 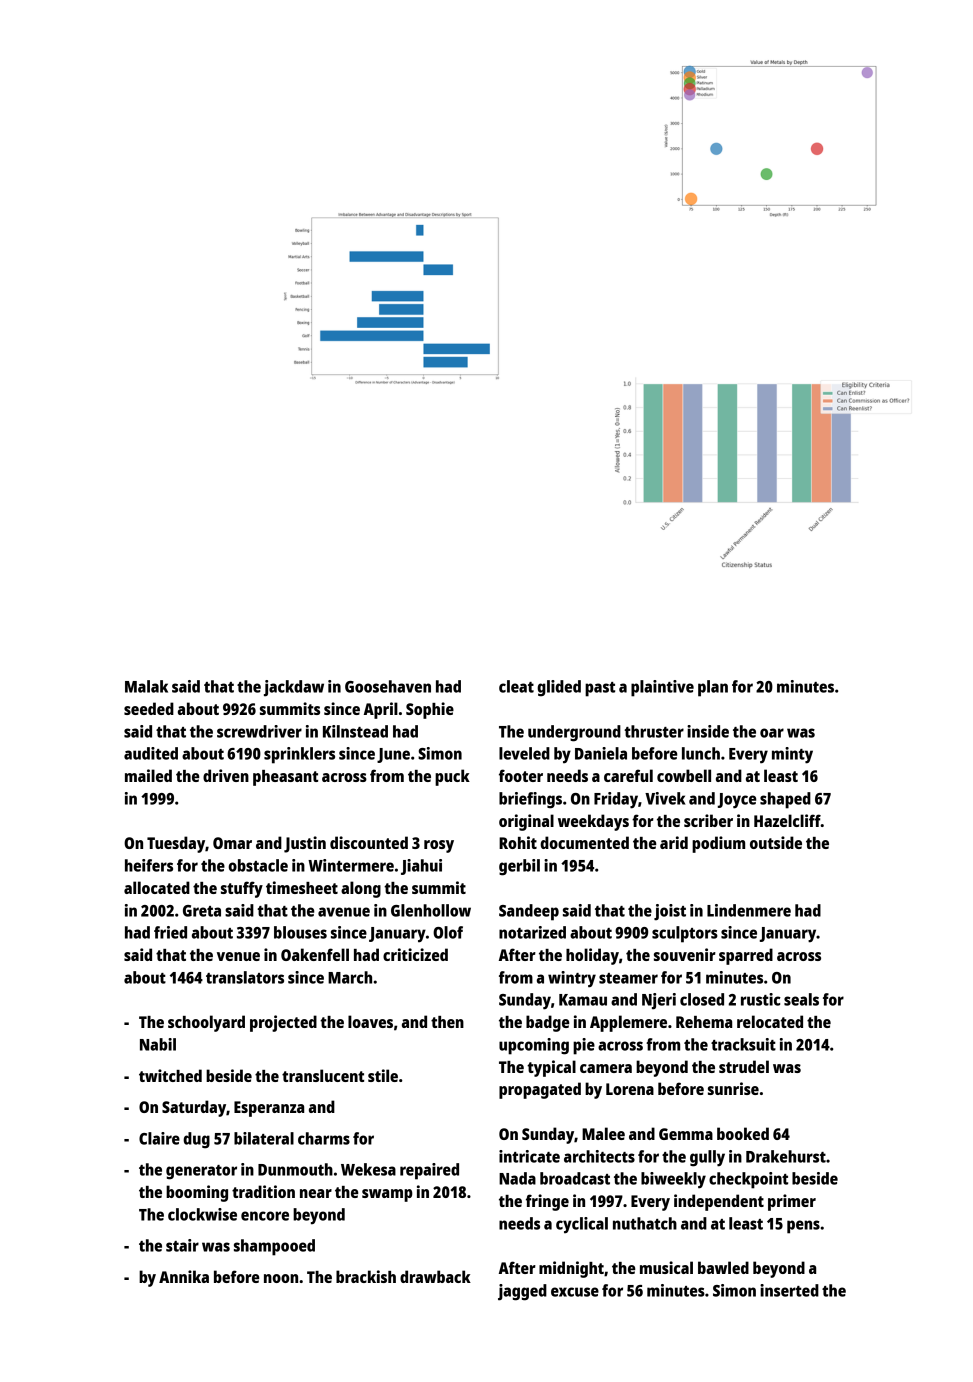 What do you see at coordinates (713, 688) in the document?
I see `plan` at bounding box center [713, 688].
